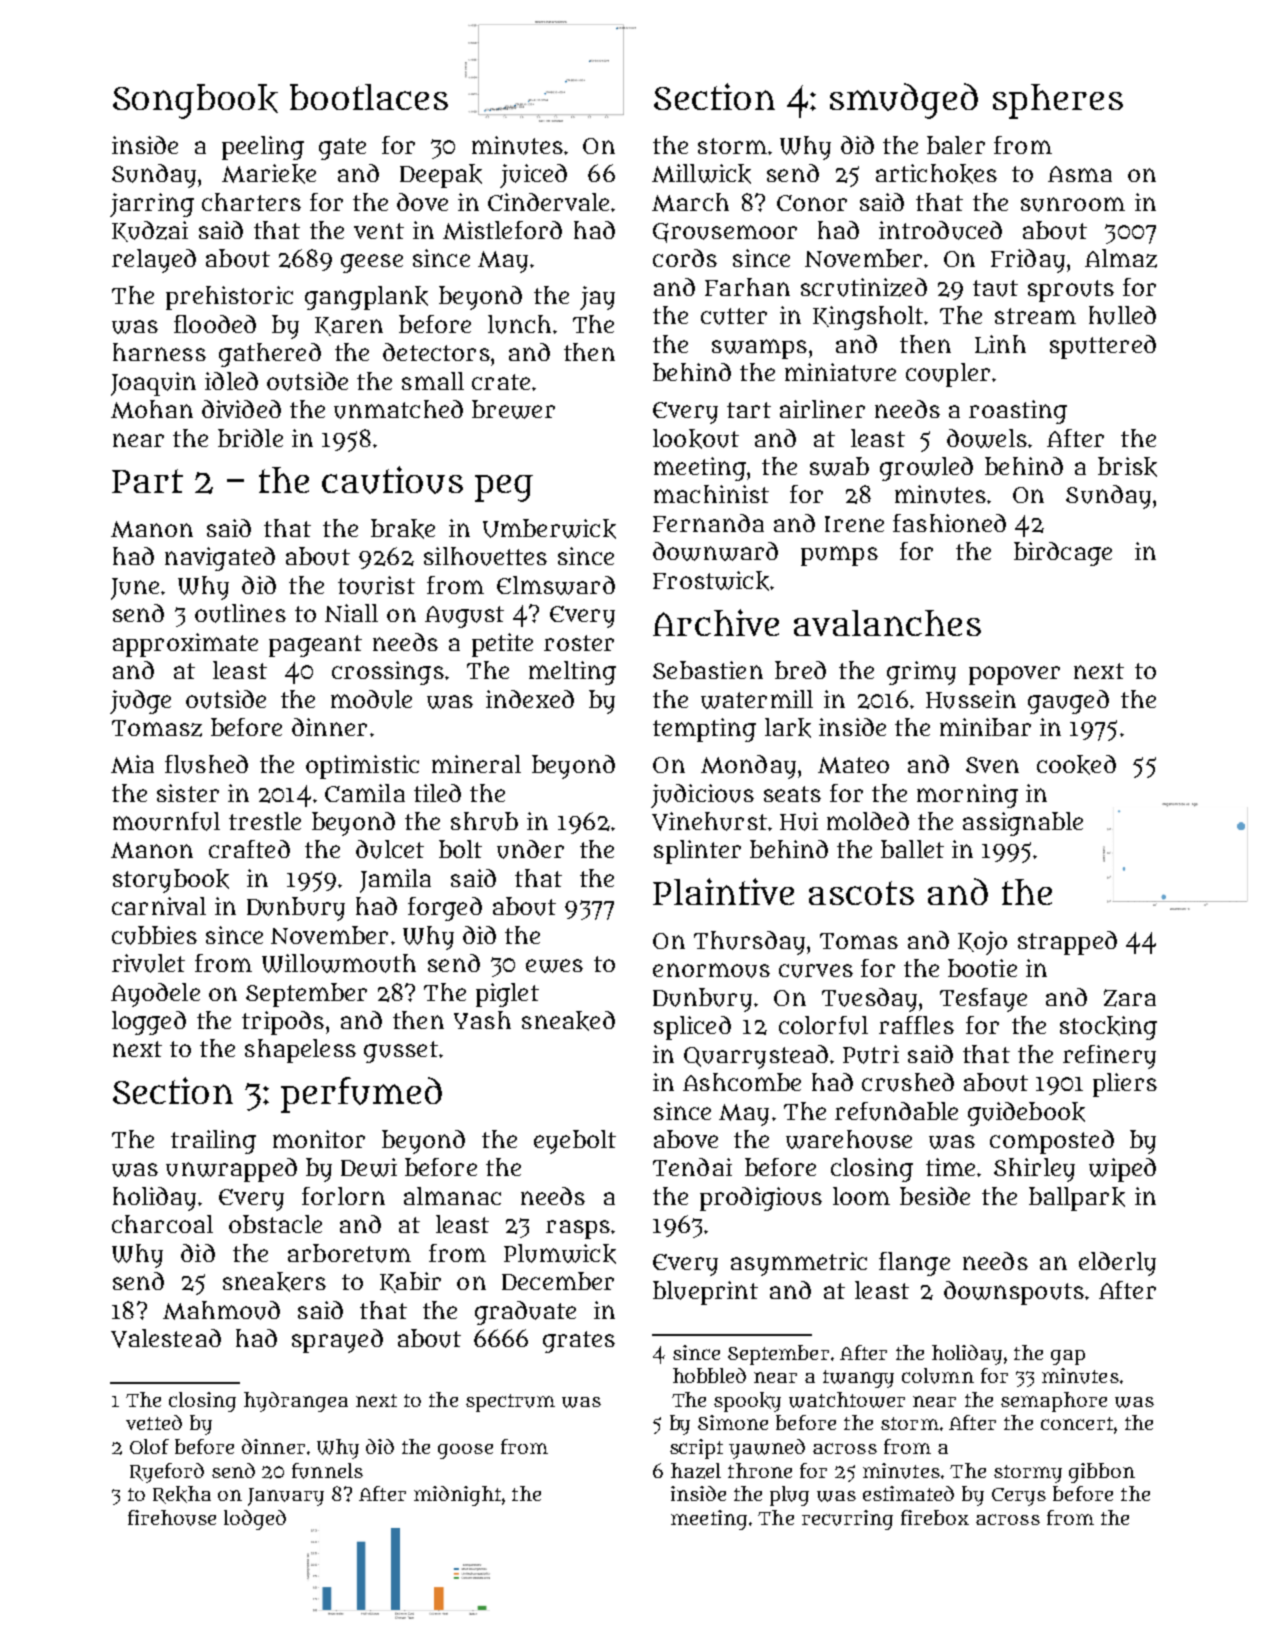 This image has height=1640, width=1268. What do you see at coordinates (725, 233) in the image?
I see `Grousemoor` at bounding box center [725, 233].
